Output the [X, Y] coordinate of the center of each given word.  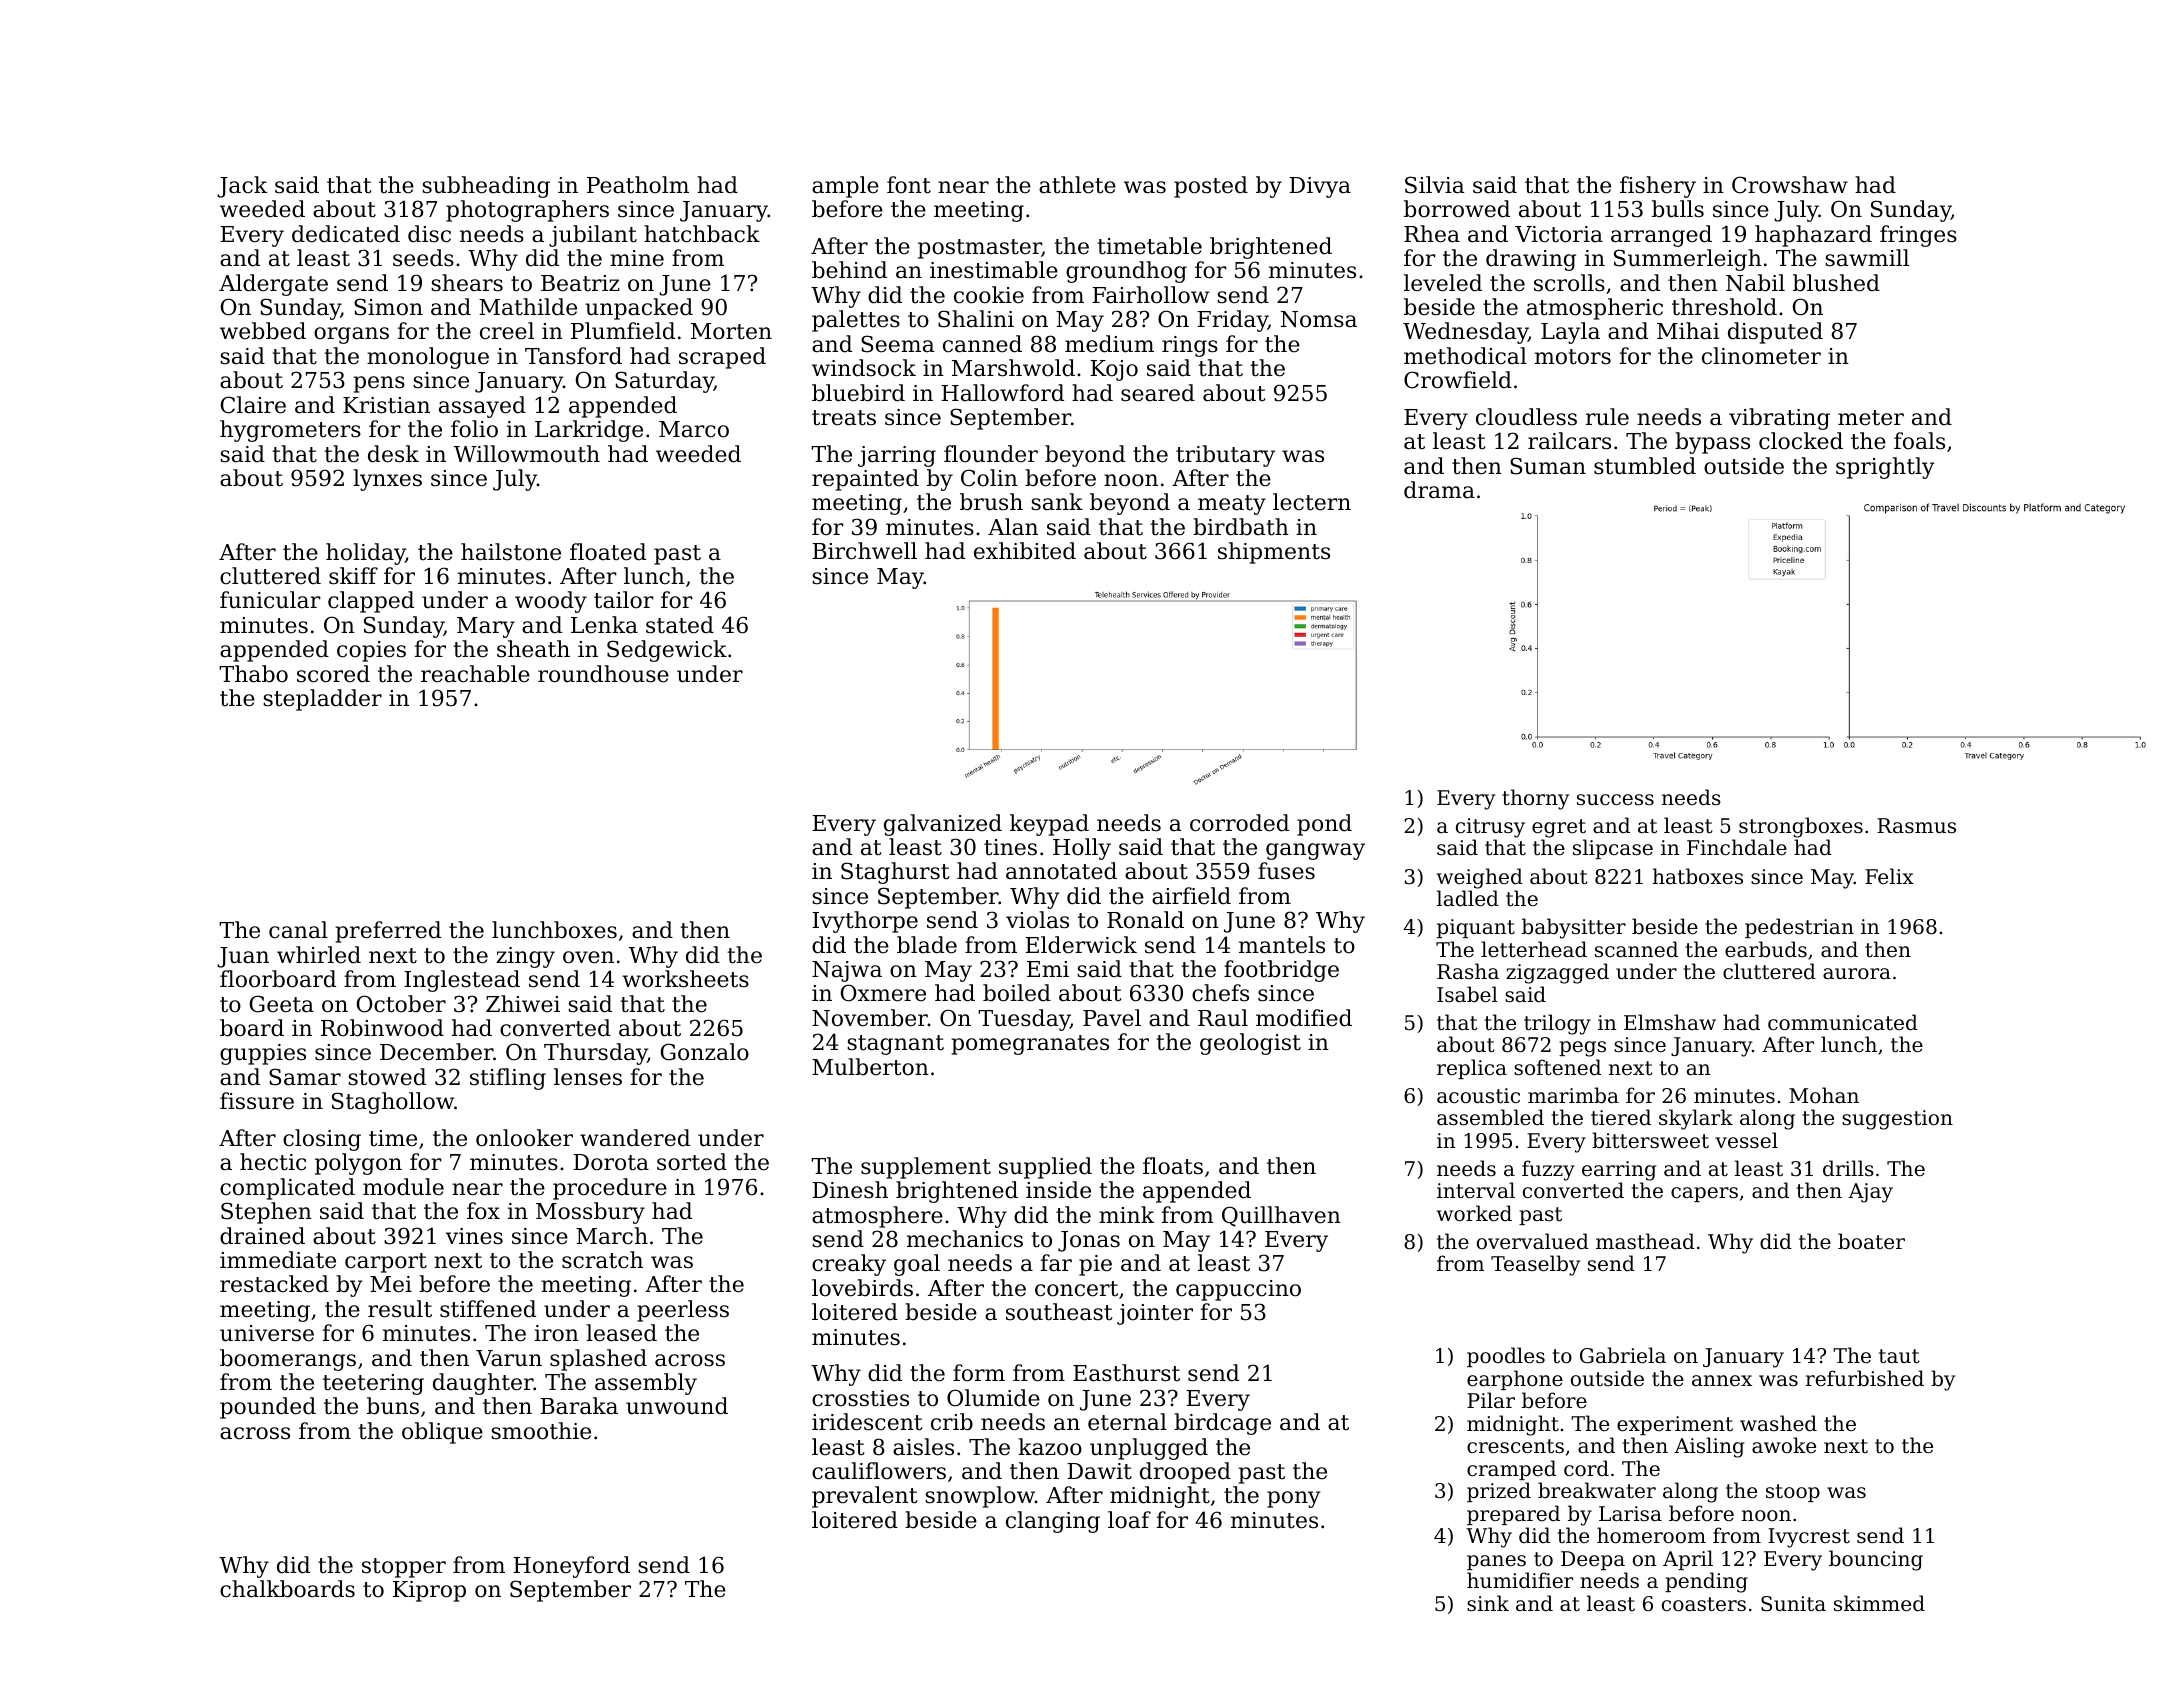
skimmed [1879, 1603]
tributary [1225, 456]
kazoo [1050, 1447]
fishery [1658, 187]
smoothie [541, 1431]
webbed [263, 331]
